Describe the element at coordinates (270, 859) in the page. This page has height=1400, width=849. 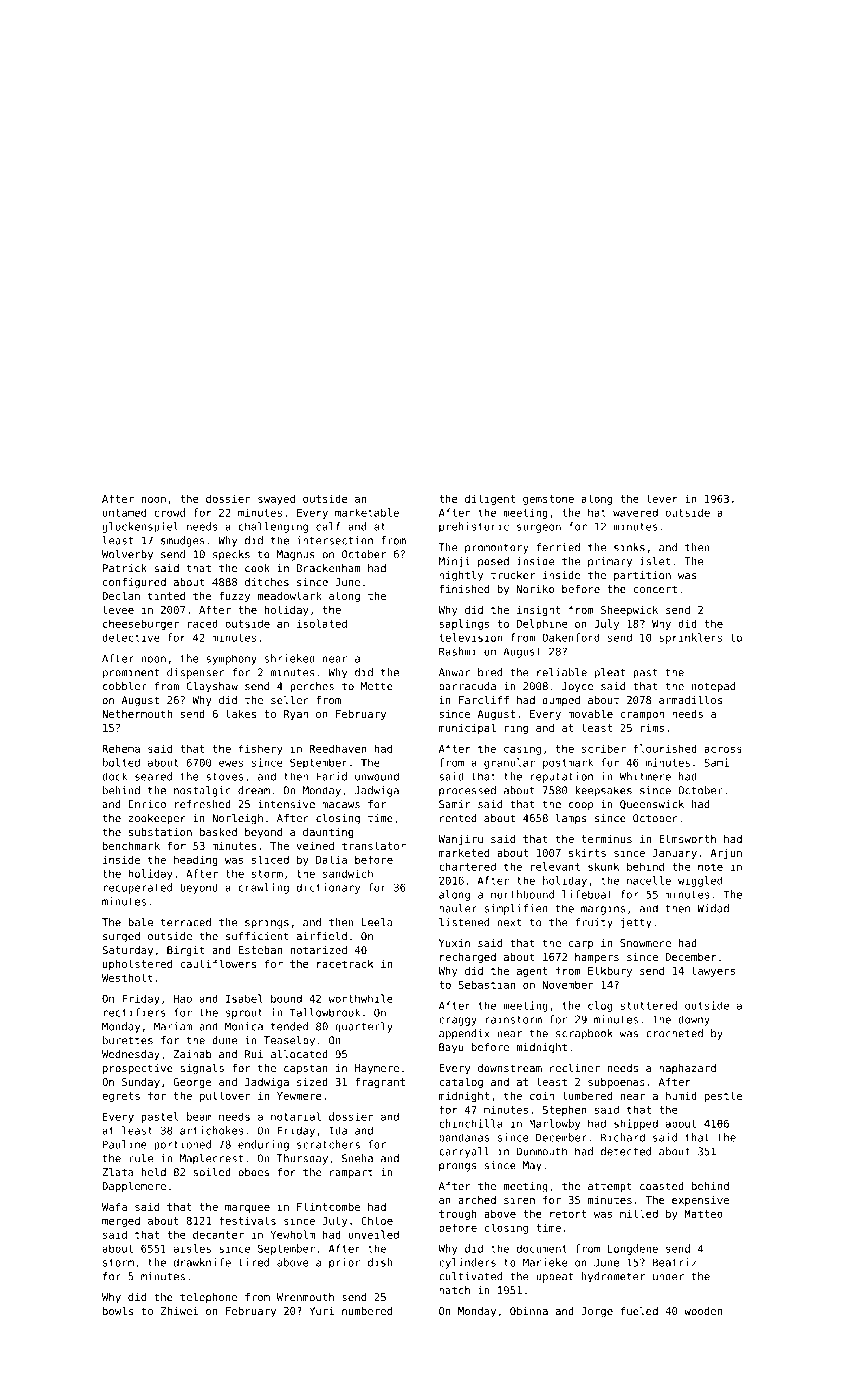
I see `sliced` at that location.
